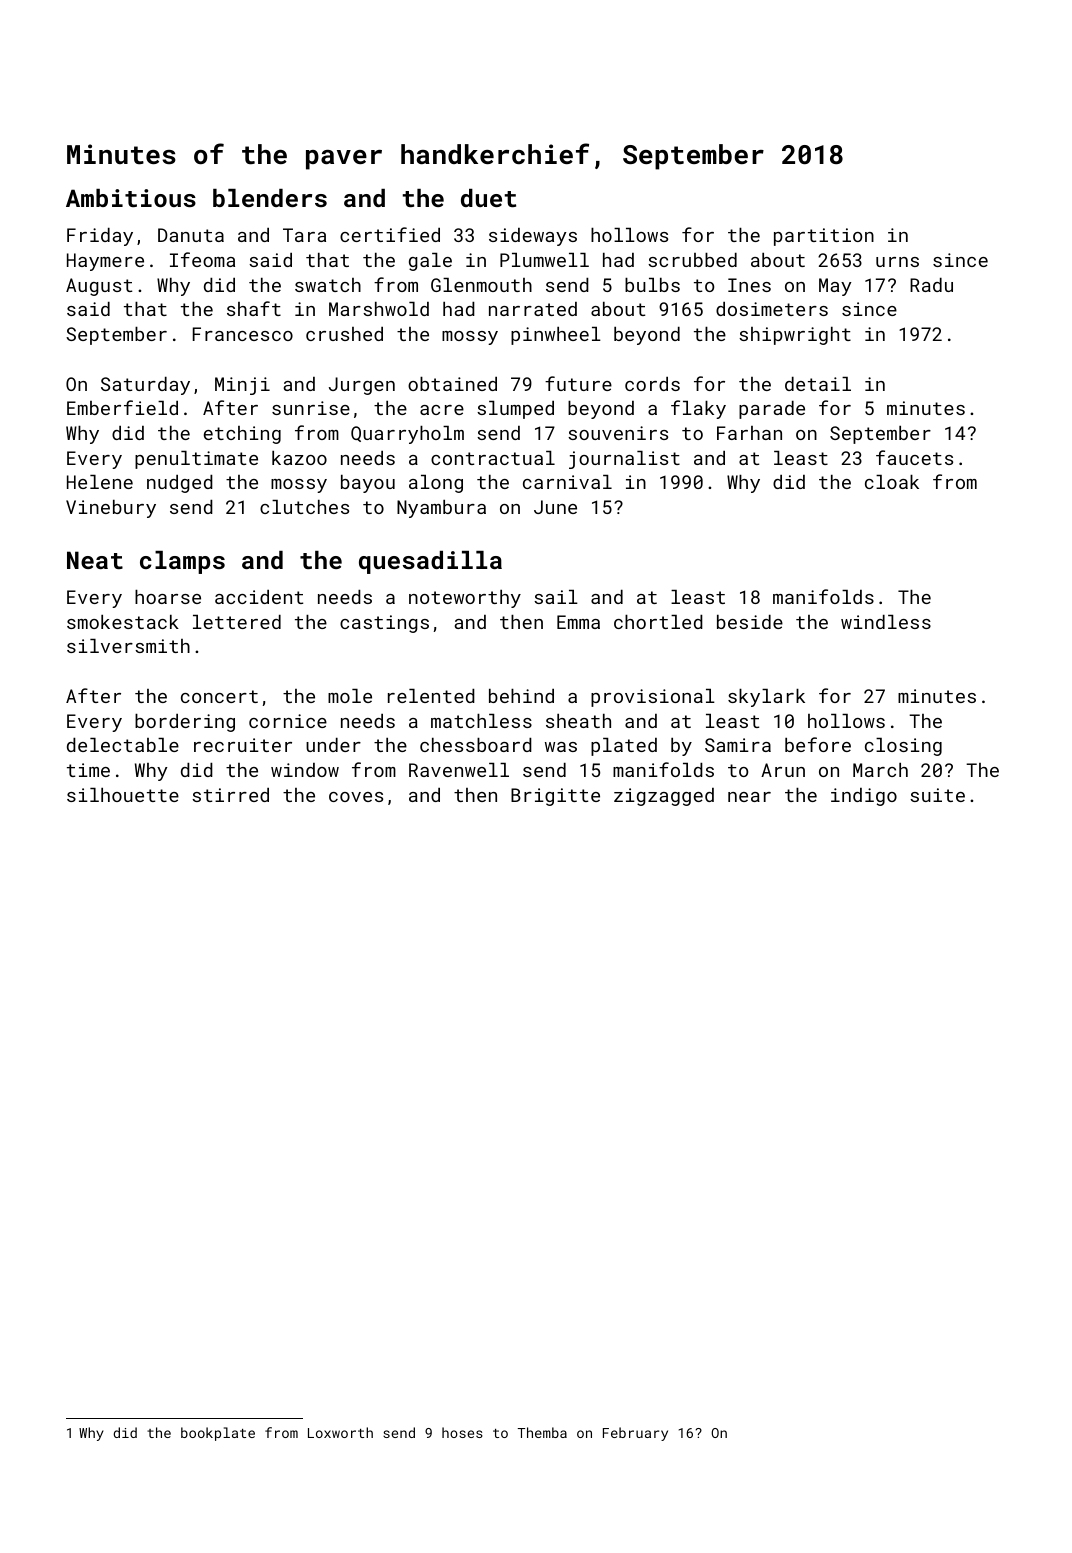 This page has height=1553, width=1072. What do you see at coordinates (692, 260) in the page?
I see `scrubbed` at bounding box center [692, 260].
